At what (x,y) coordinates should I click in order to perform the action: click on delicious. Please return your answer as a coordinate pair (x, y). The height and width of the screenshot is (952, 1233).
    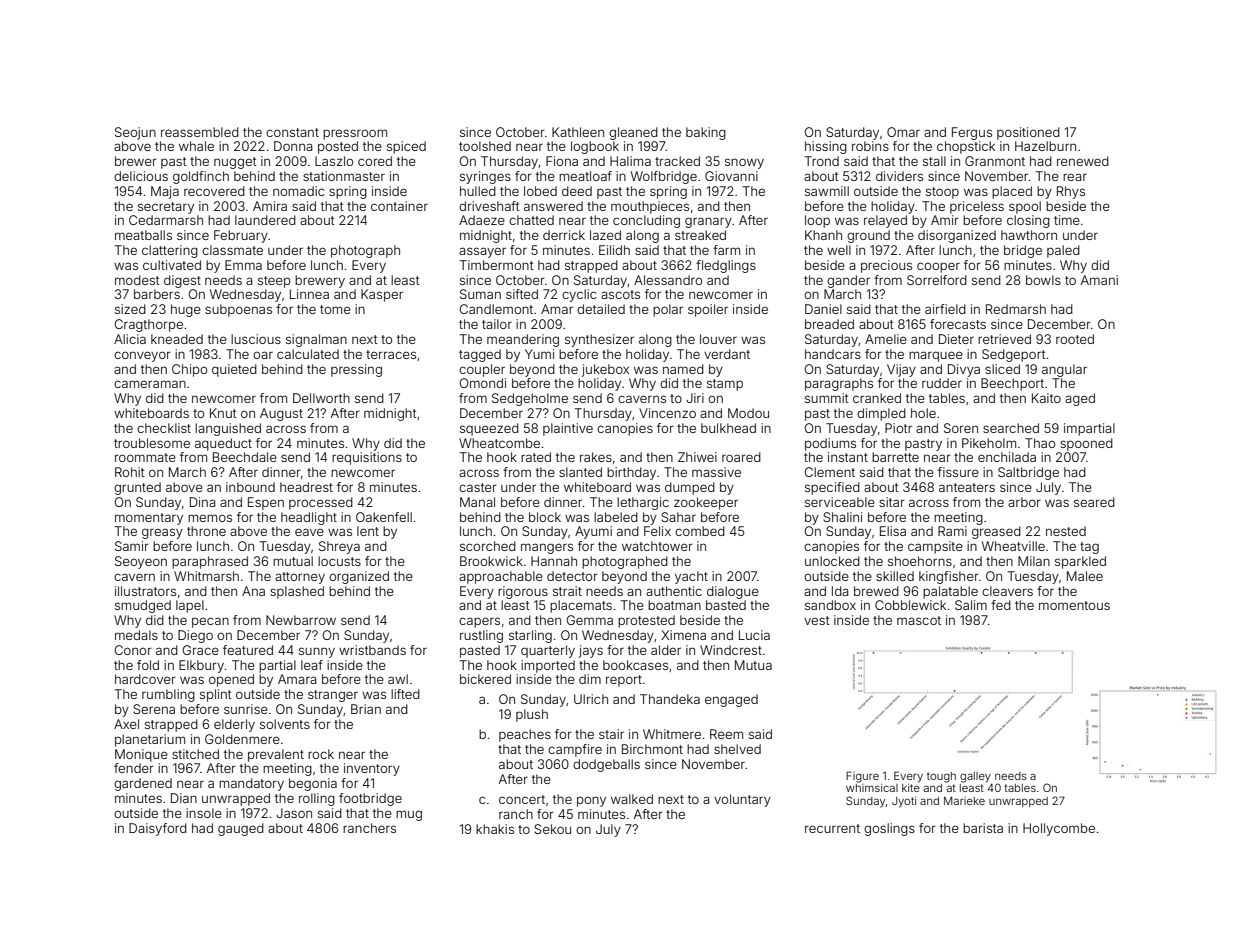
    Looking at the image, I should click on (141, 176).
